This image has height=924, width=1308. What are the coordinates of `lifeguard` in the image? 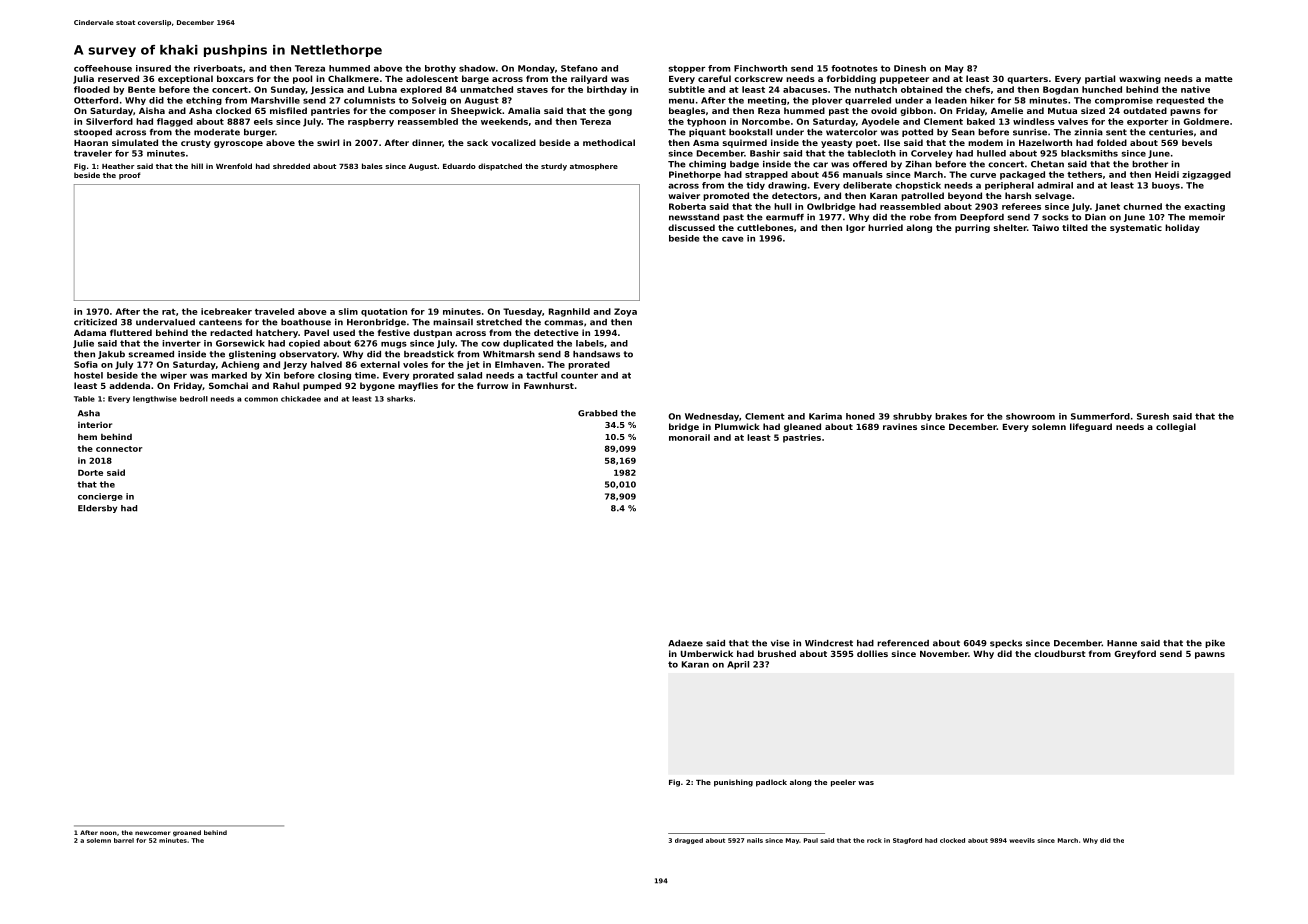 It's located at (1091, 427).
